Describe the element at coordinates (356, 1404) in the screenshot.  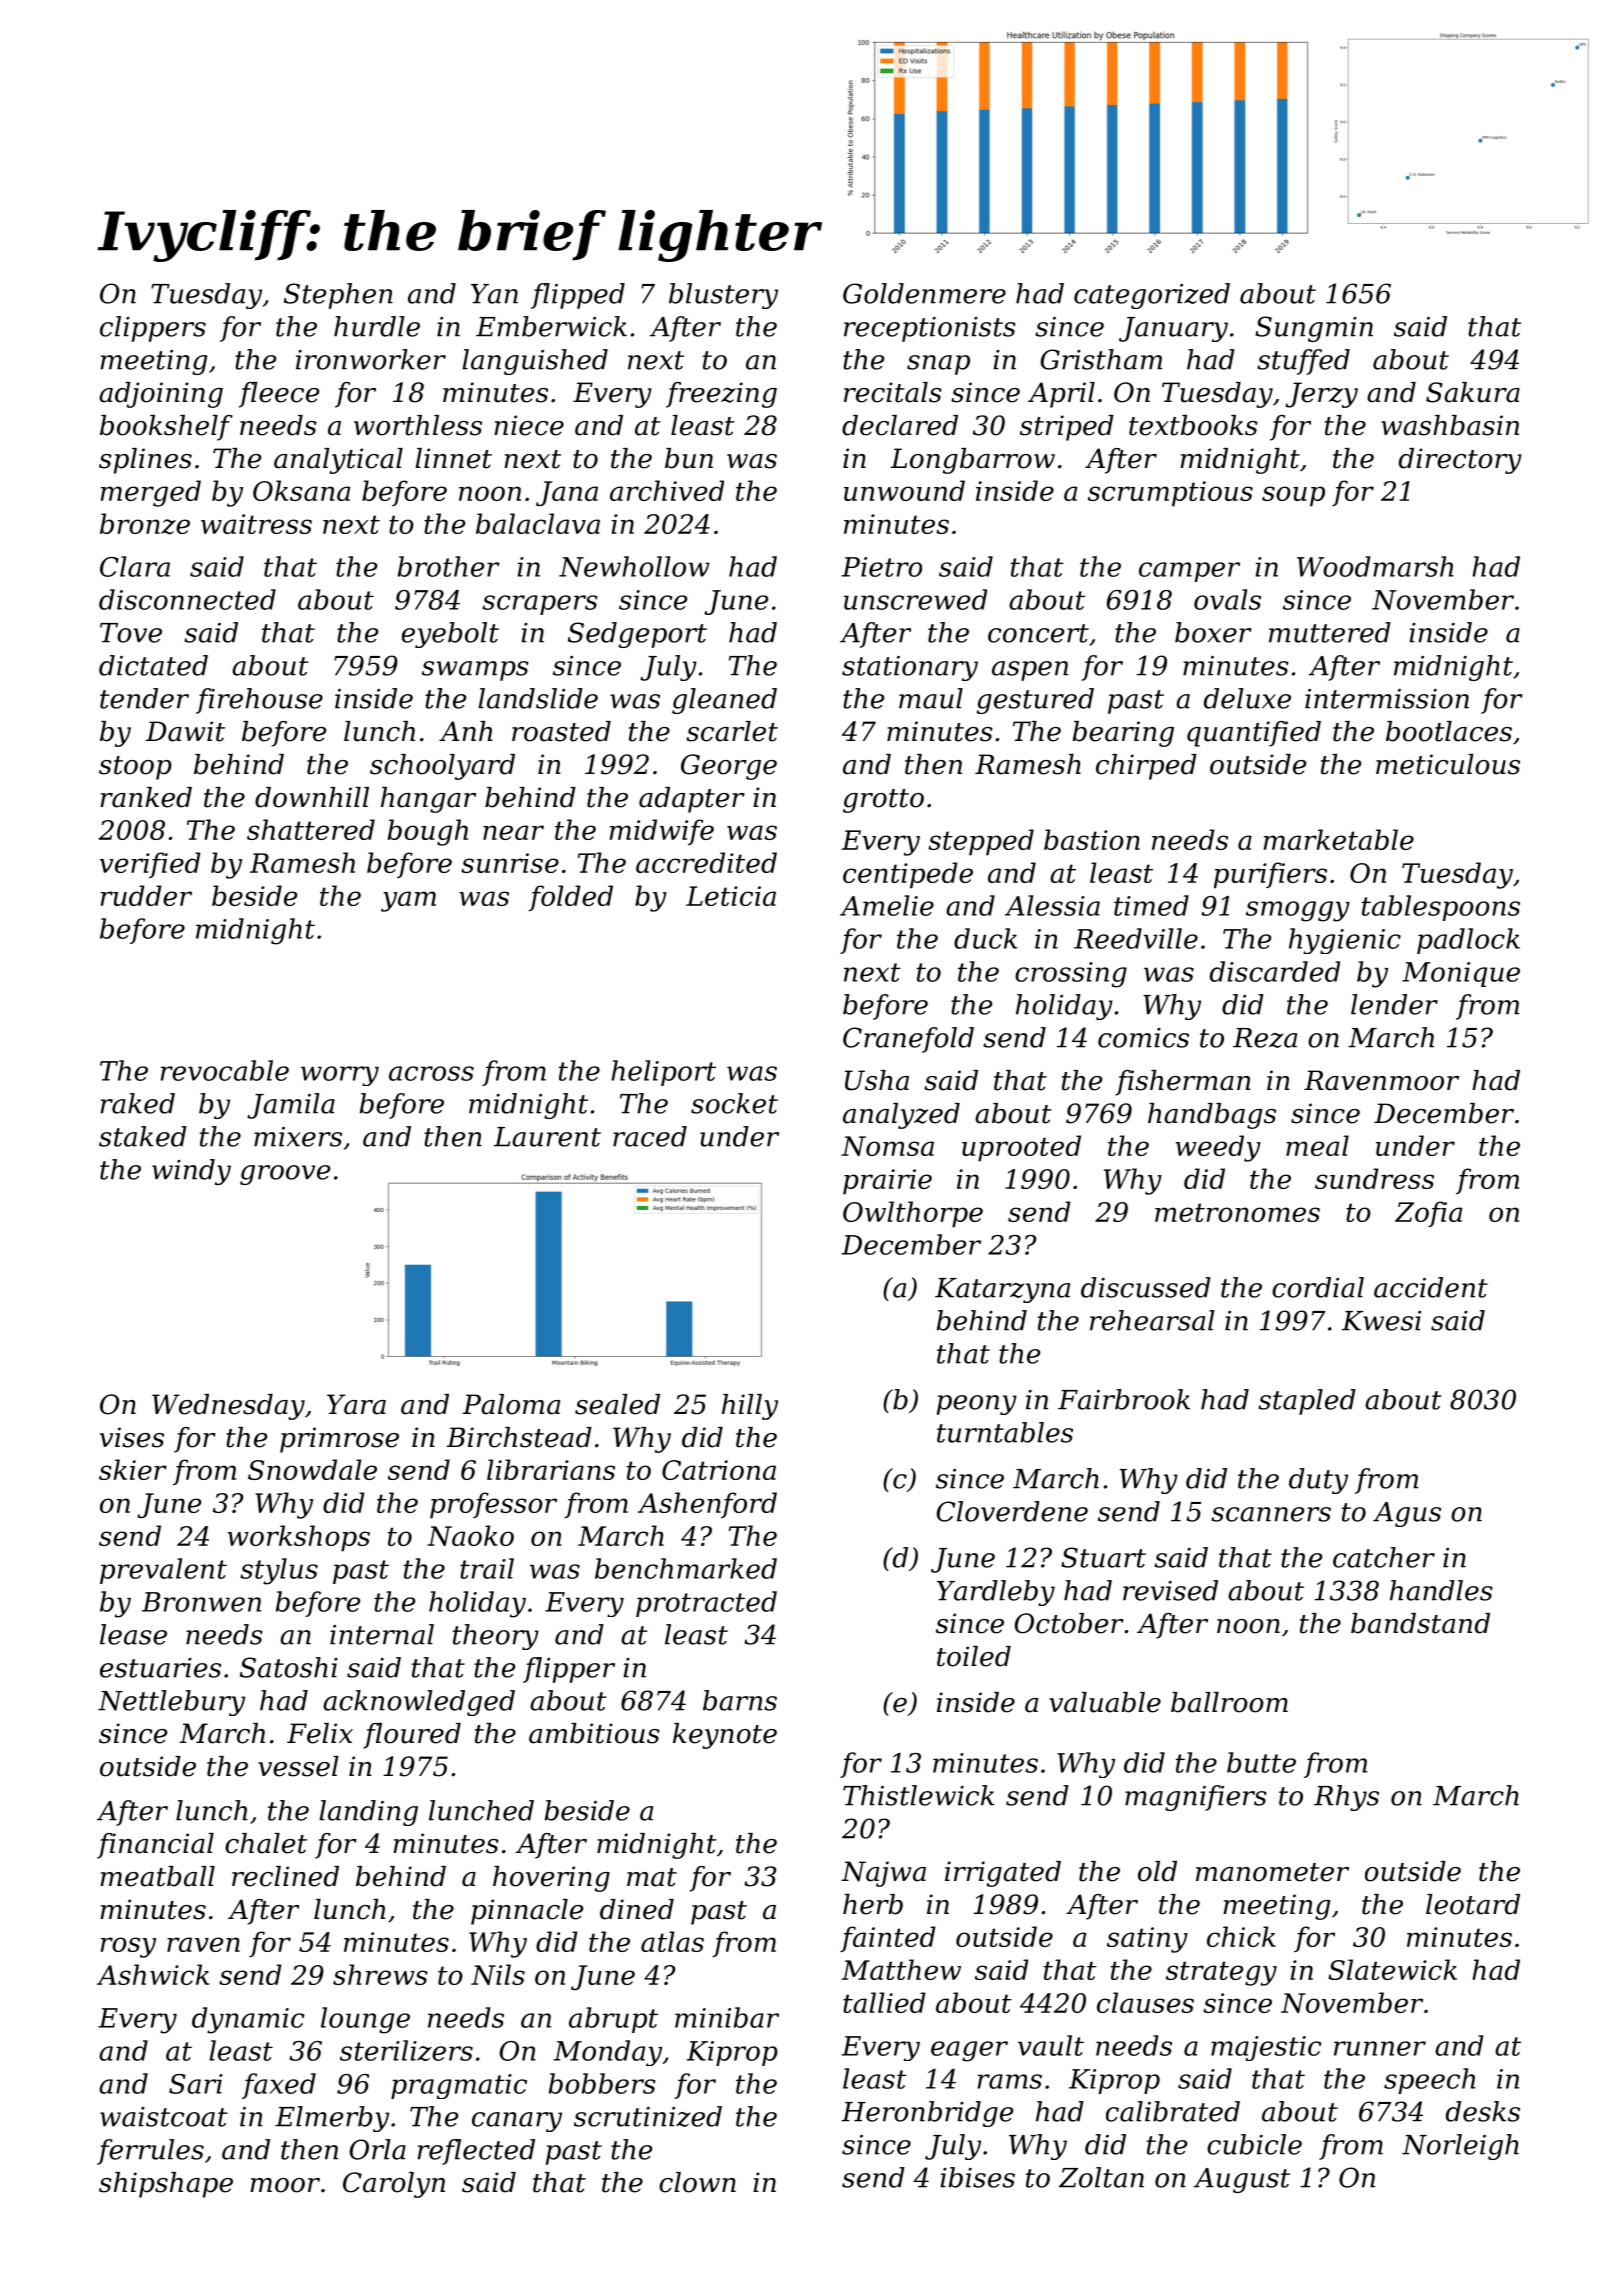
I see `Yara` at that location.
